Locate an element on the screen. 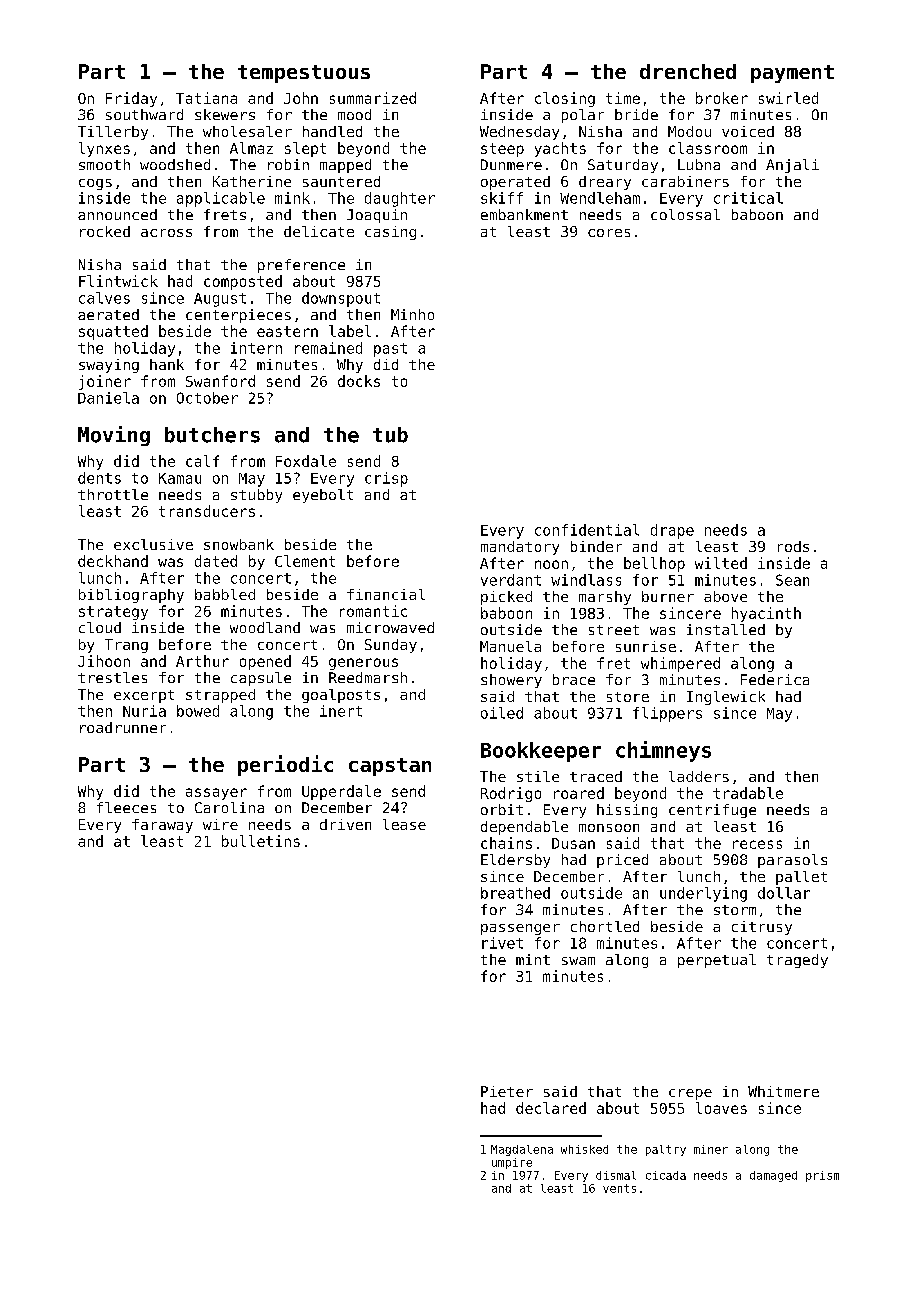 The width and height of the screenshot is (924, 1311). bulletins is located at coordinates (261, 841).
